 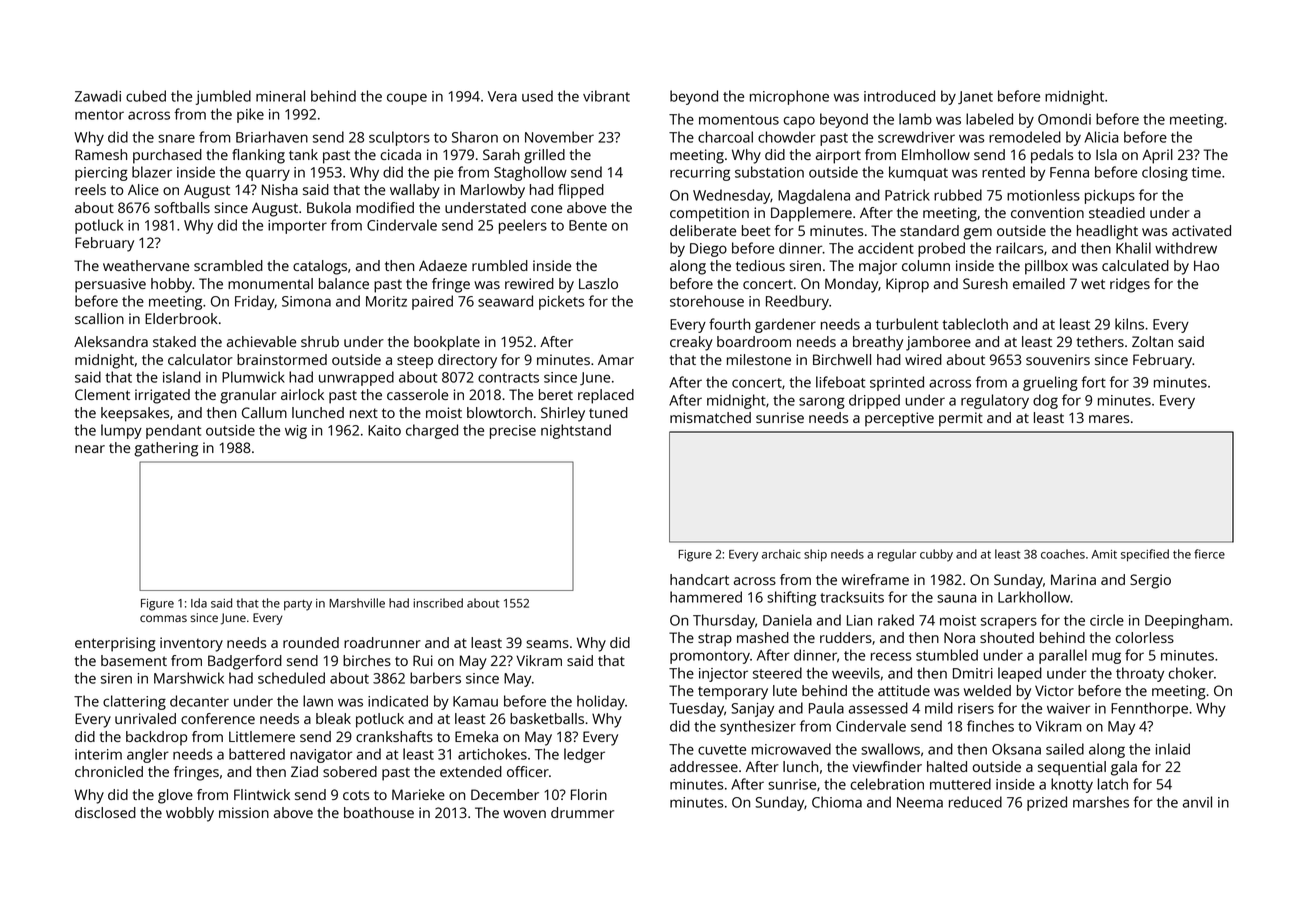 What do you see at coordinates (703, 230) in the screenshot?
I see `deliberate` at bounding box center [703, 230].
